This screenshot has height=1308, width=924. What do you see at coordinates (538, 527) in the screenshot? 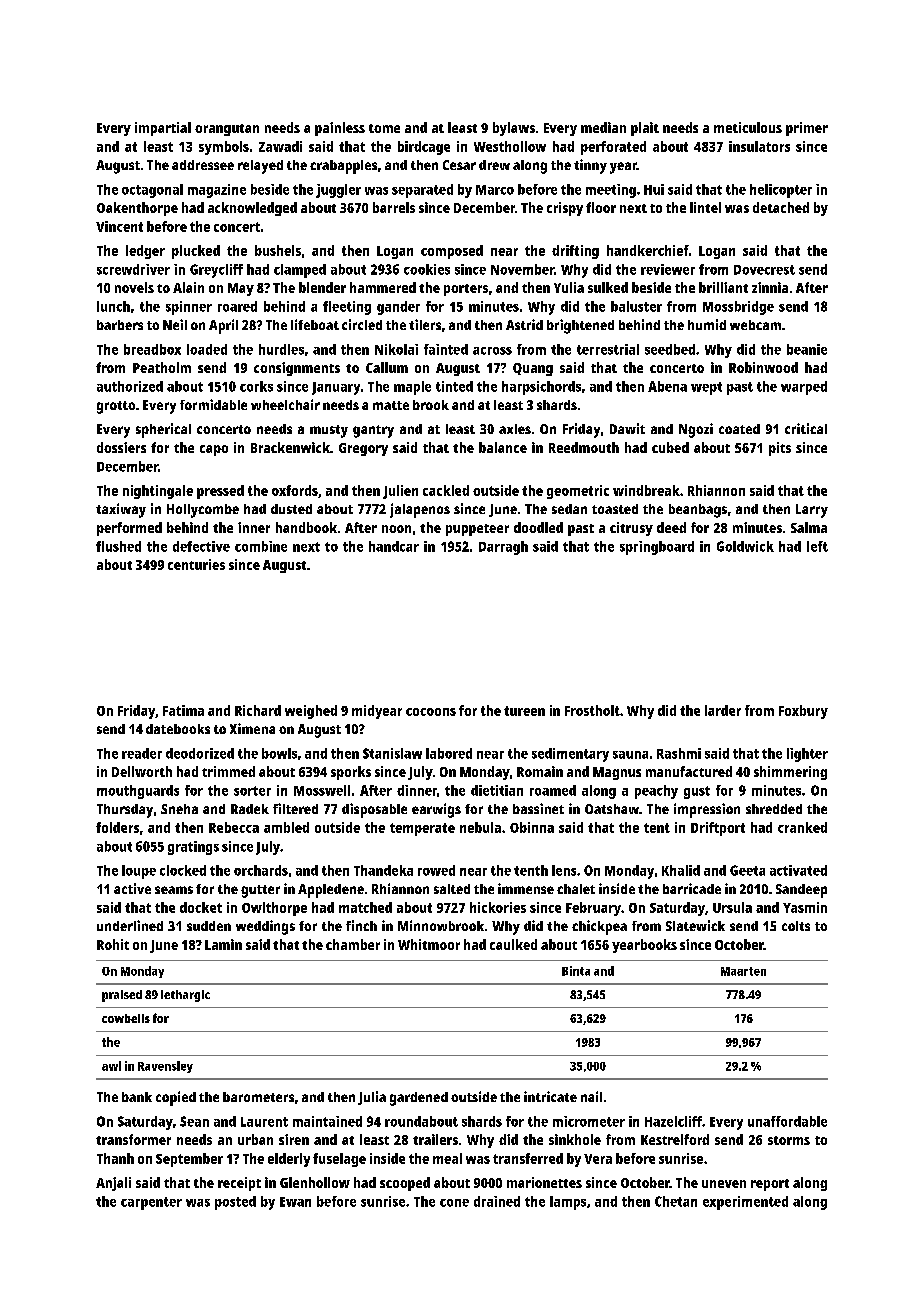
I see `doodled` at bounding box center [538, 527].
